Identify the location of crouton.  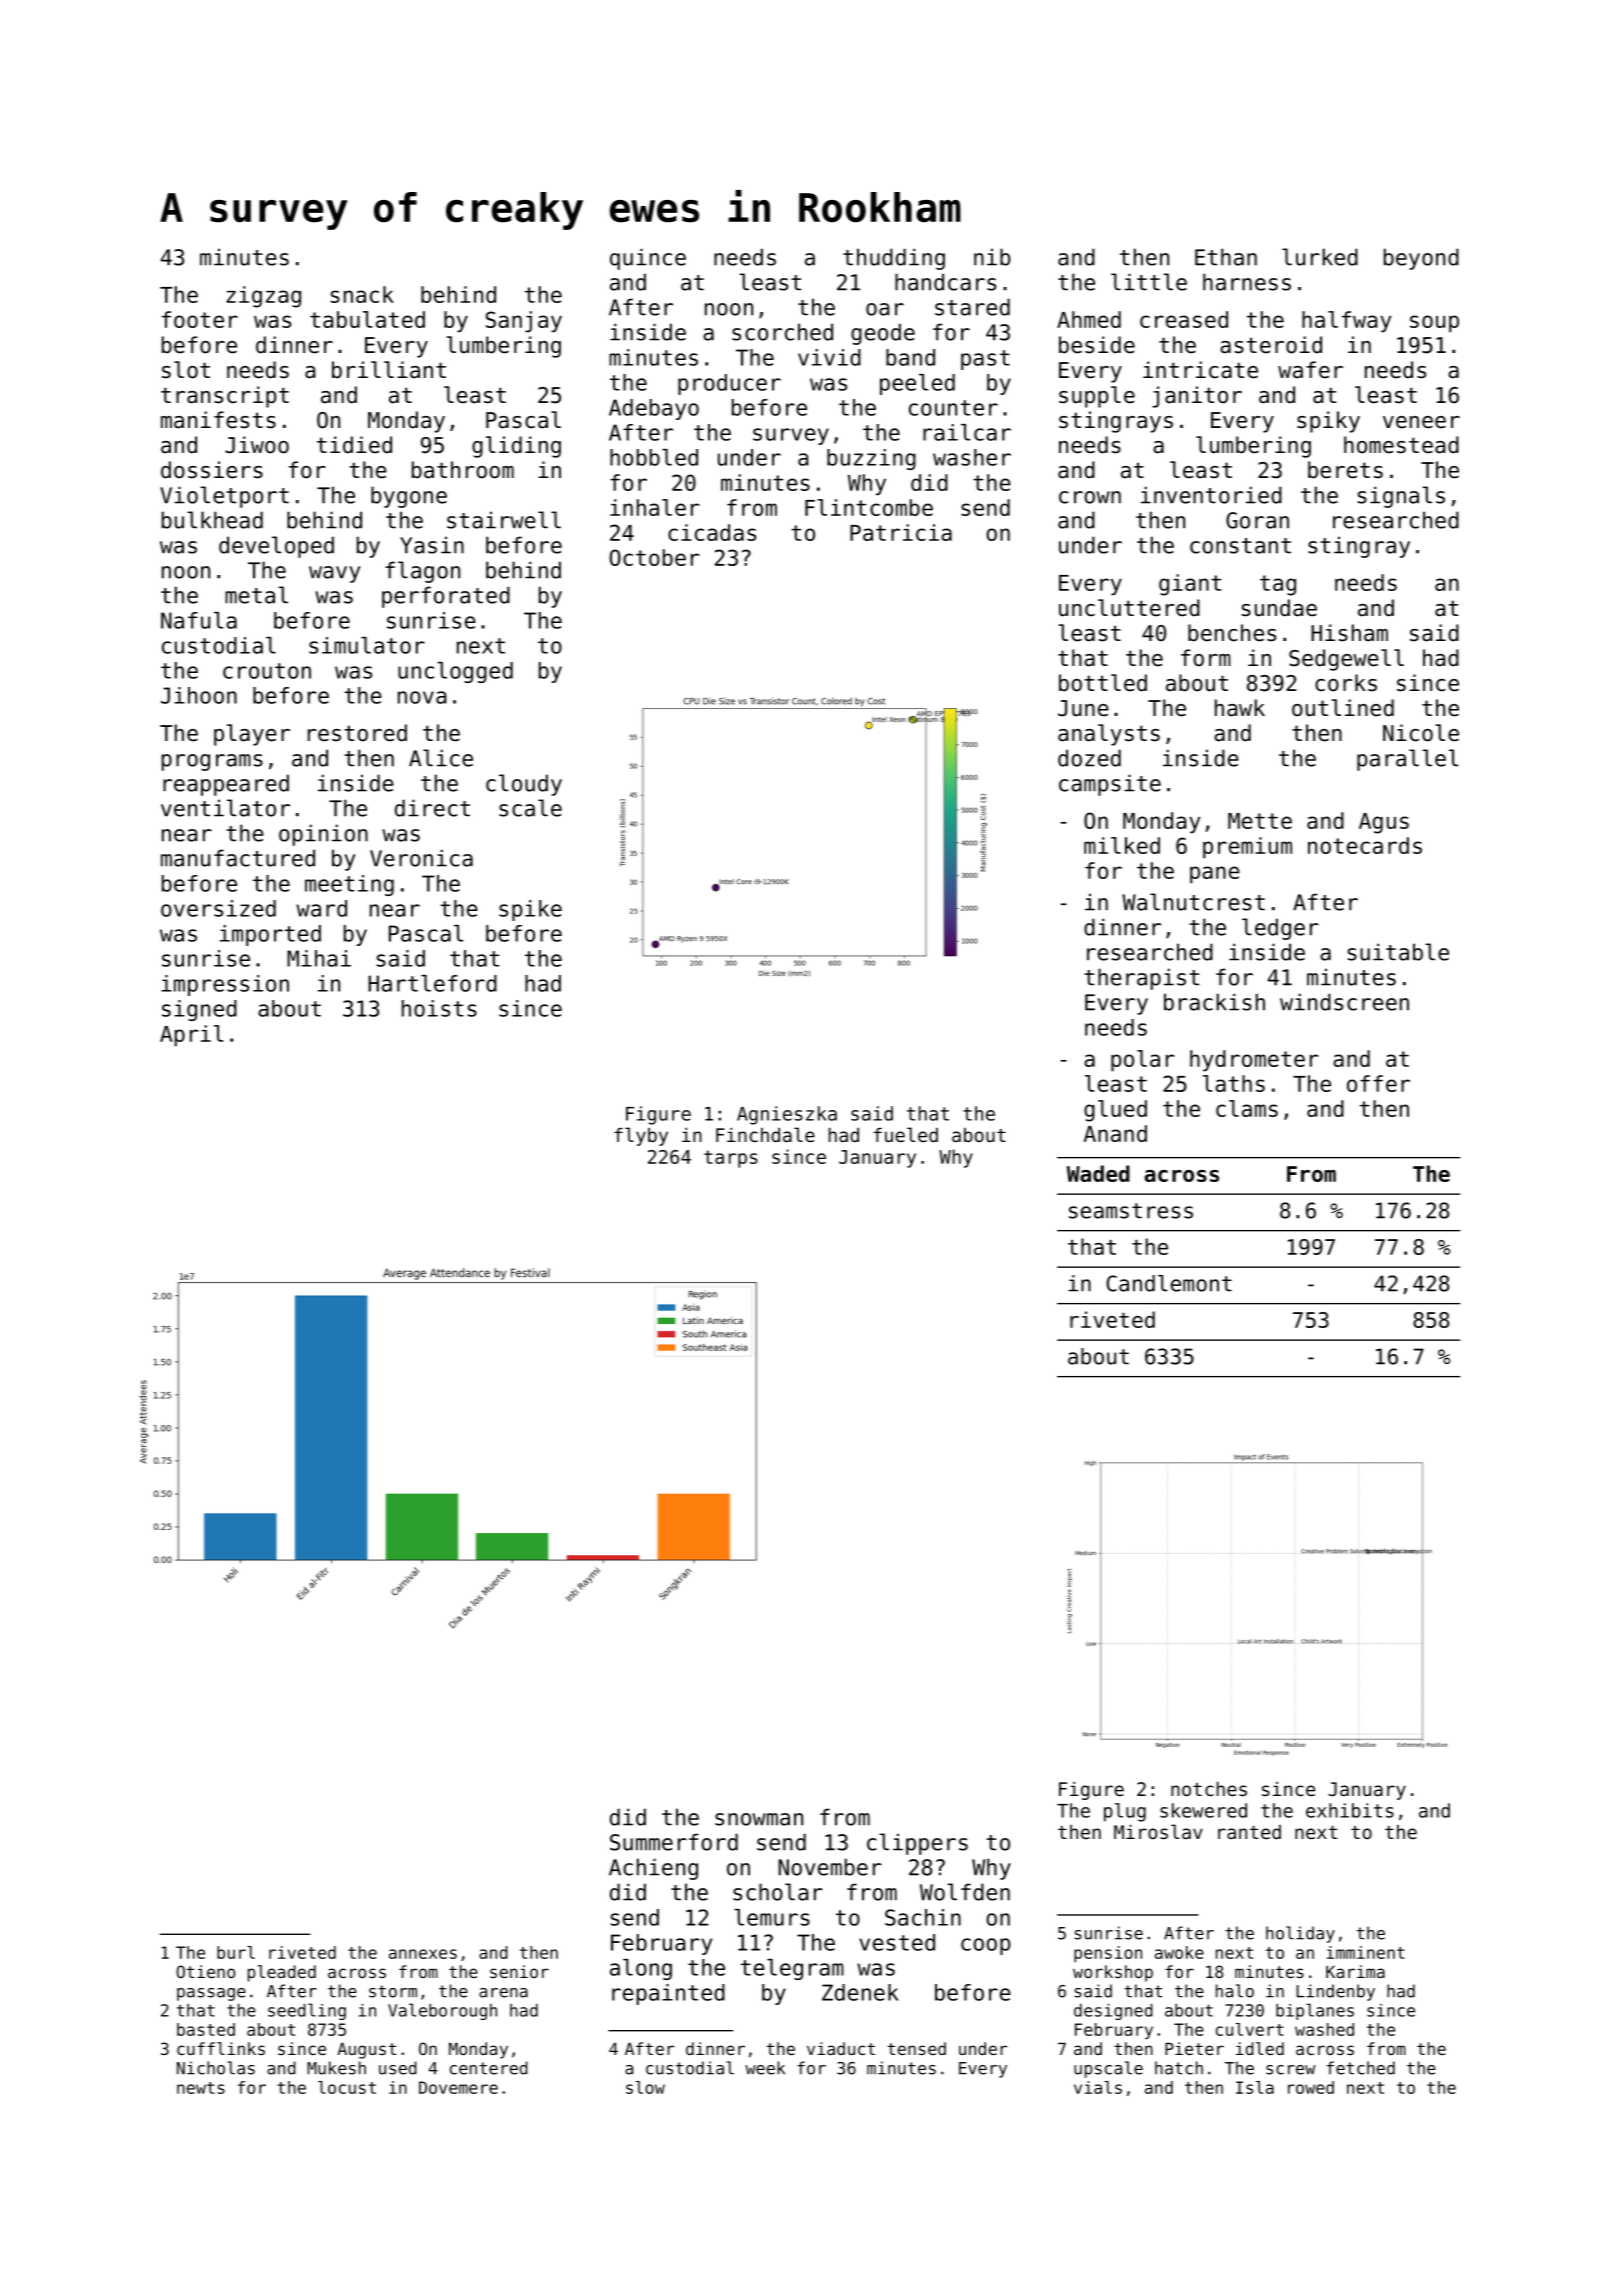
(267, 671).
